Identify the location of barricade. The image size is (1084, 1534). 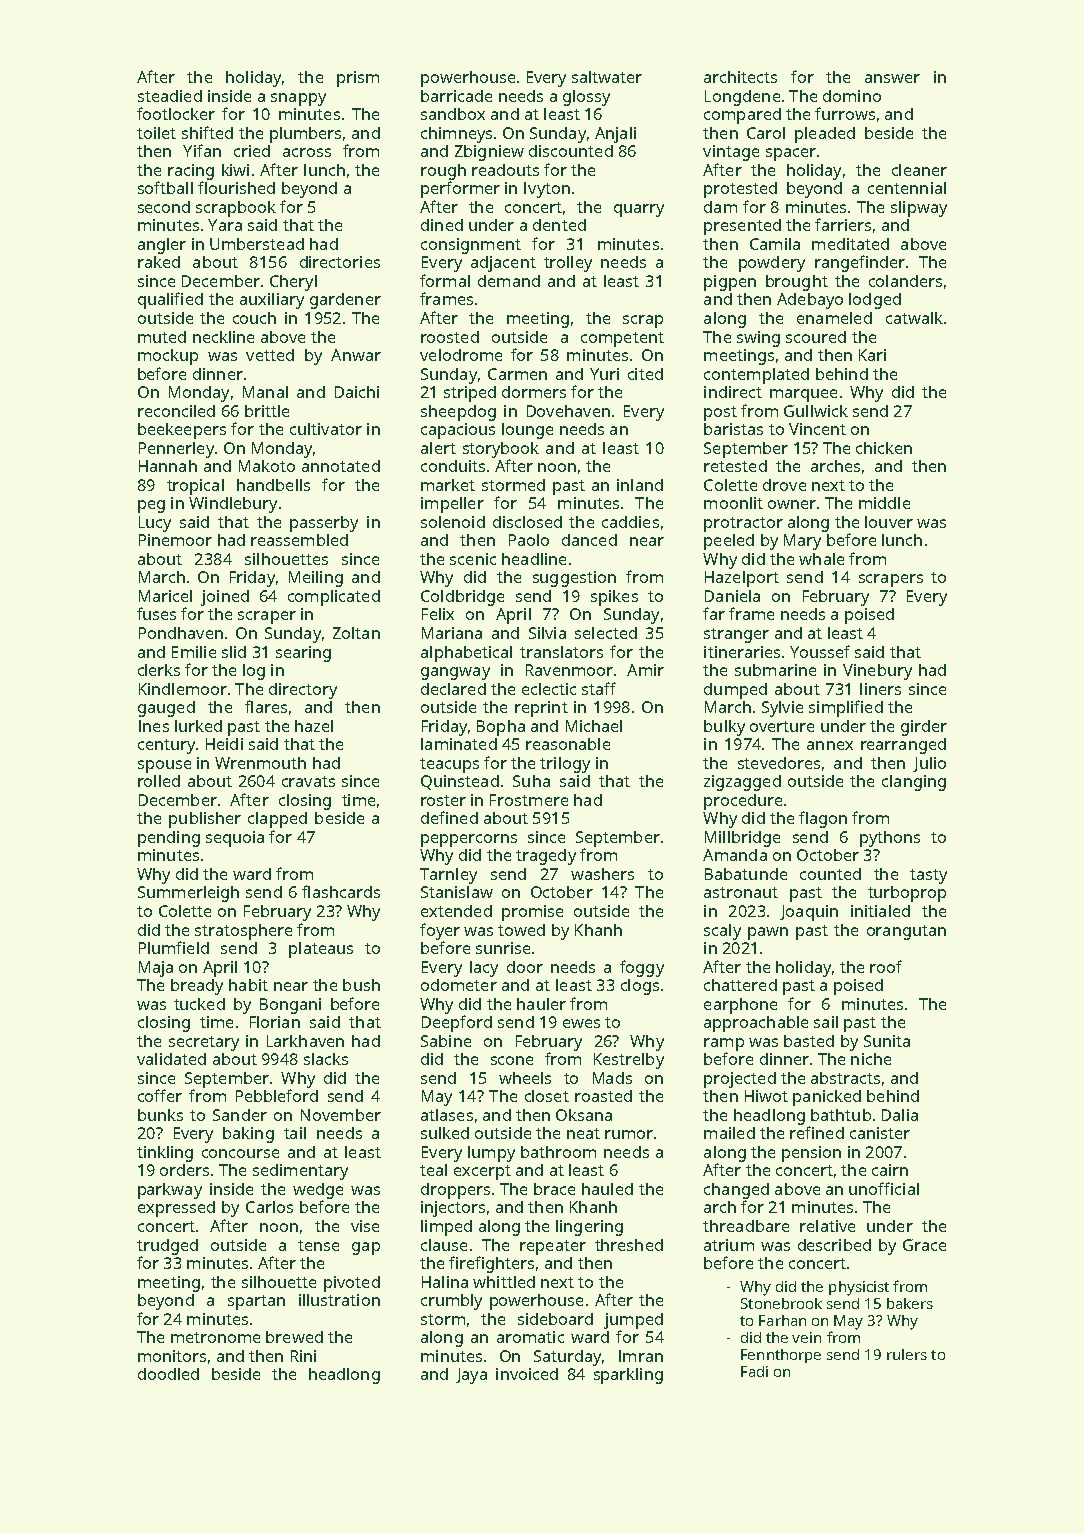
(456, 96).
